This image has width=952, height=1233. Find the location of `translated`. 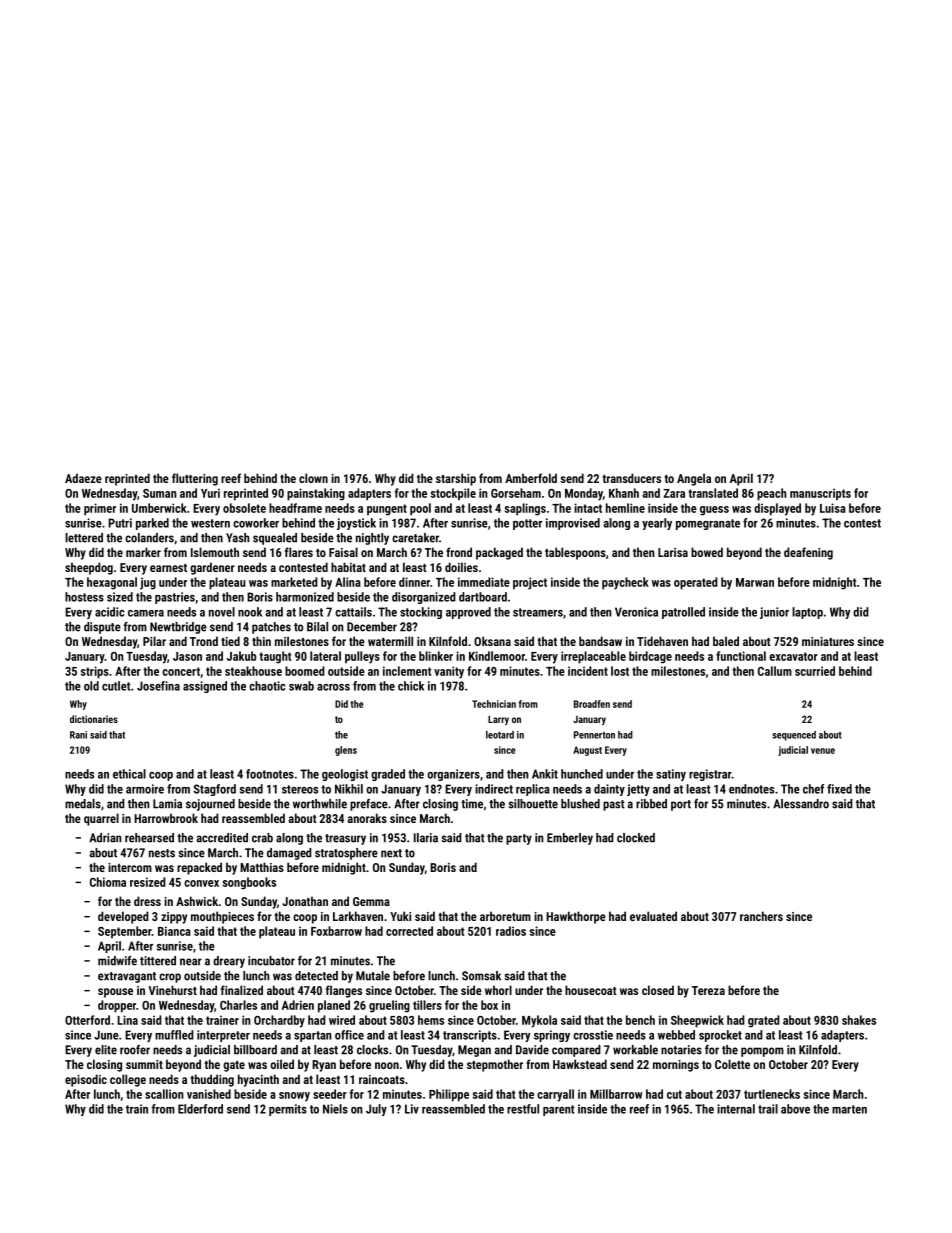

translated is located at coordinates (713, 493).
